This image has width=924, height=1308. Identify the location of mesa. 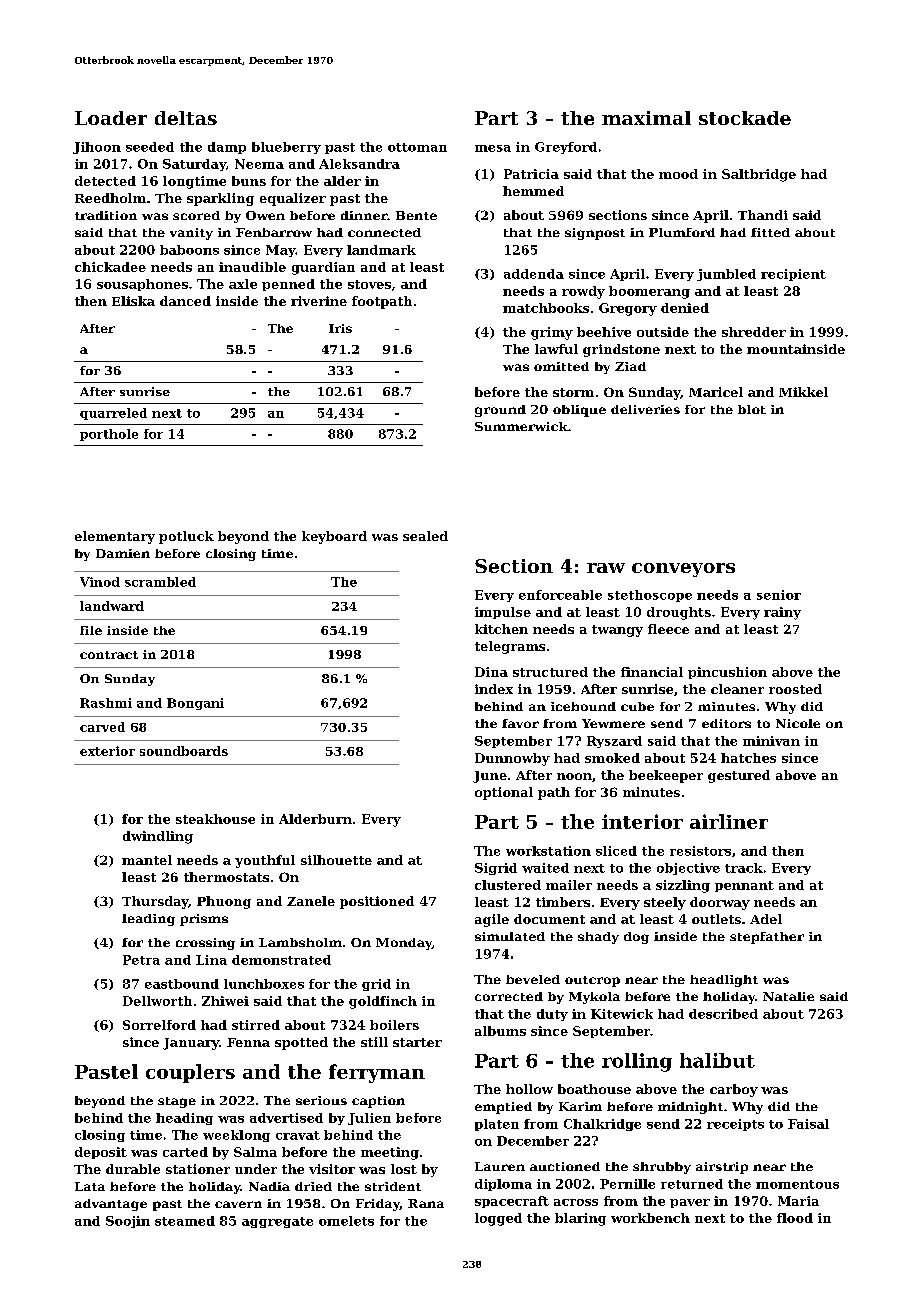
(493, 148).
